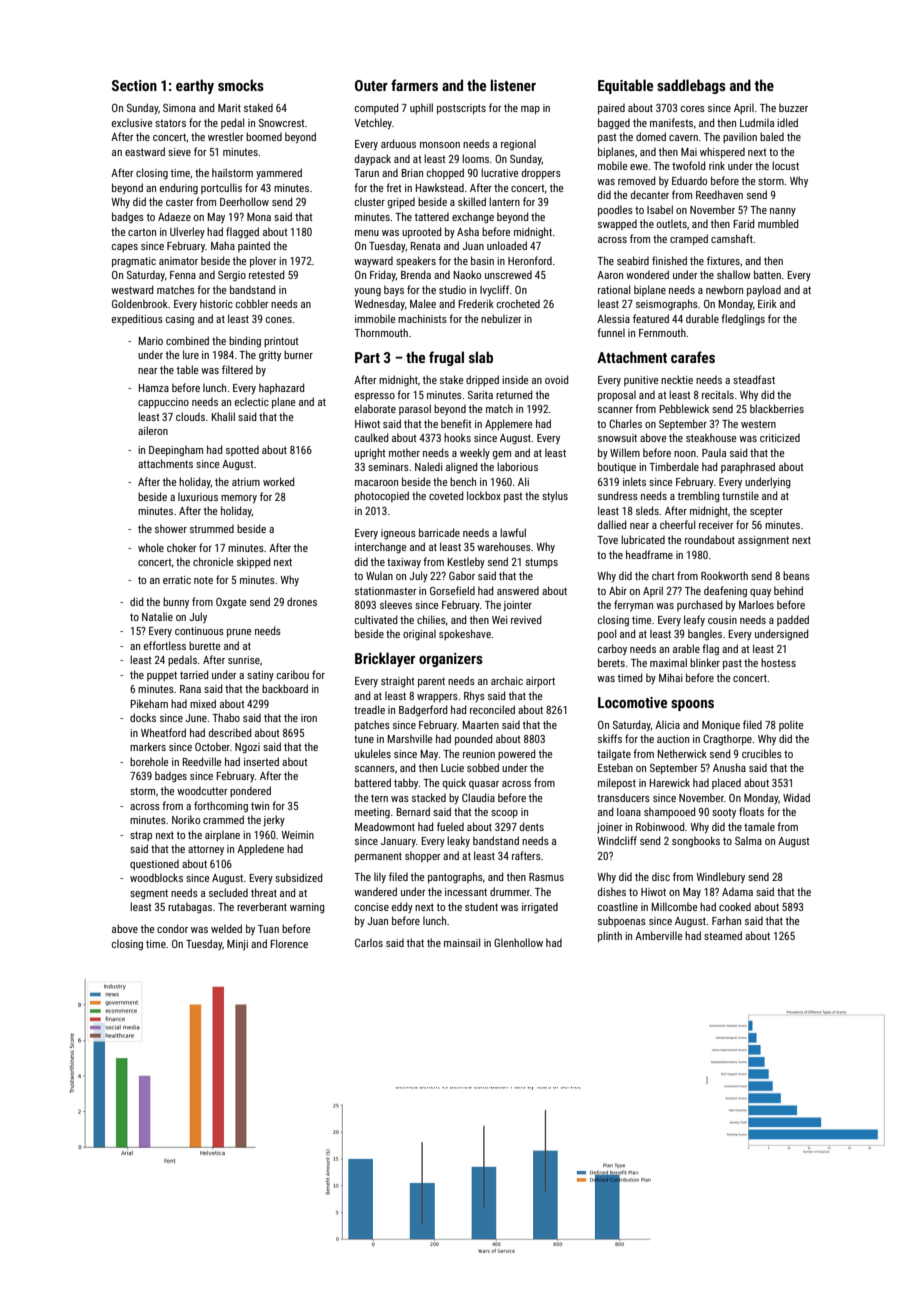 The image size is (924, 1308). Describe the element at coordinates (165, 645) in the page. I see `effortless` at that location.
